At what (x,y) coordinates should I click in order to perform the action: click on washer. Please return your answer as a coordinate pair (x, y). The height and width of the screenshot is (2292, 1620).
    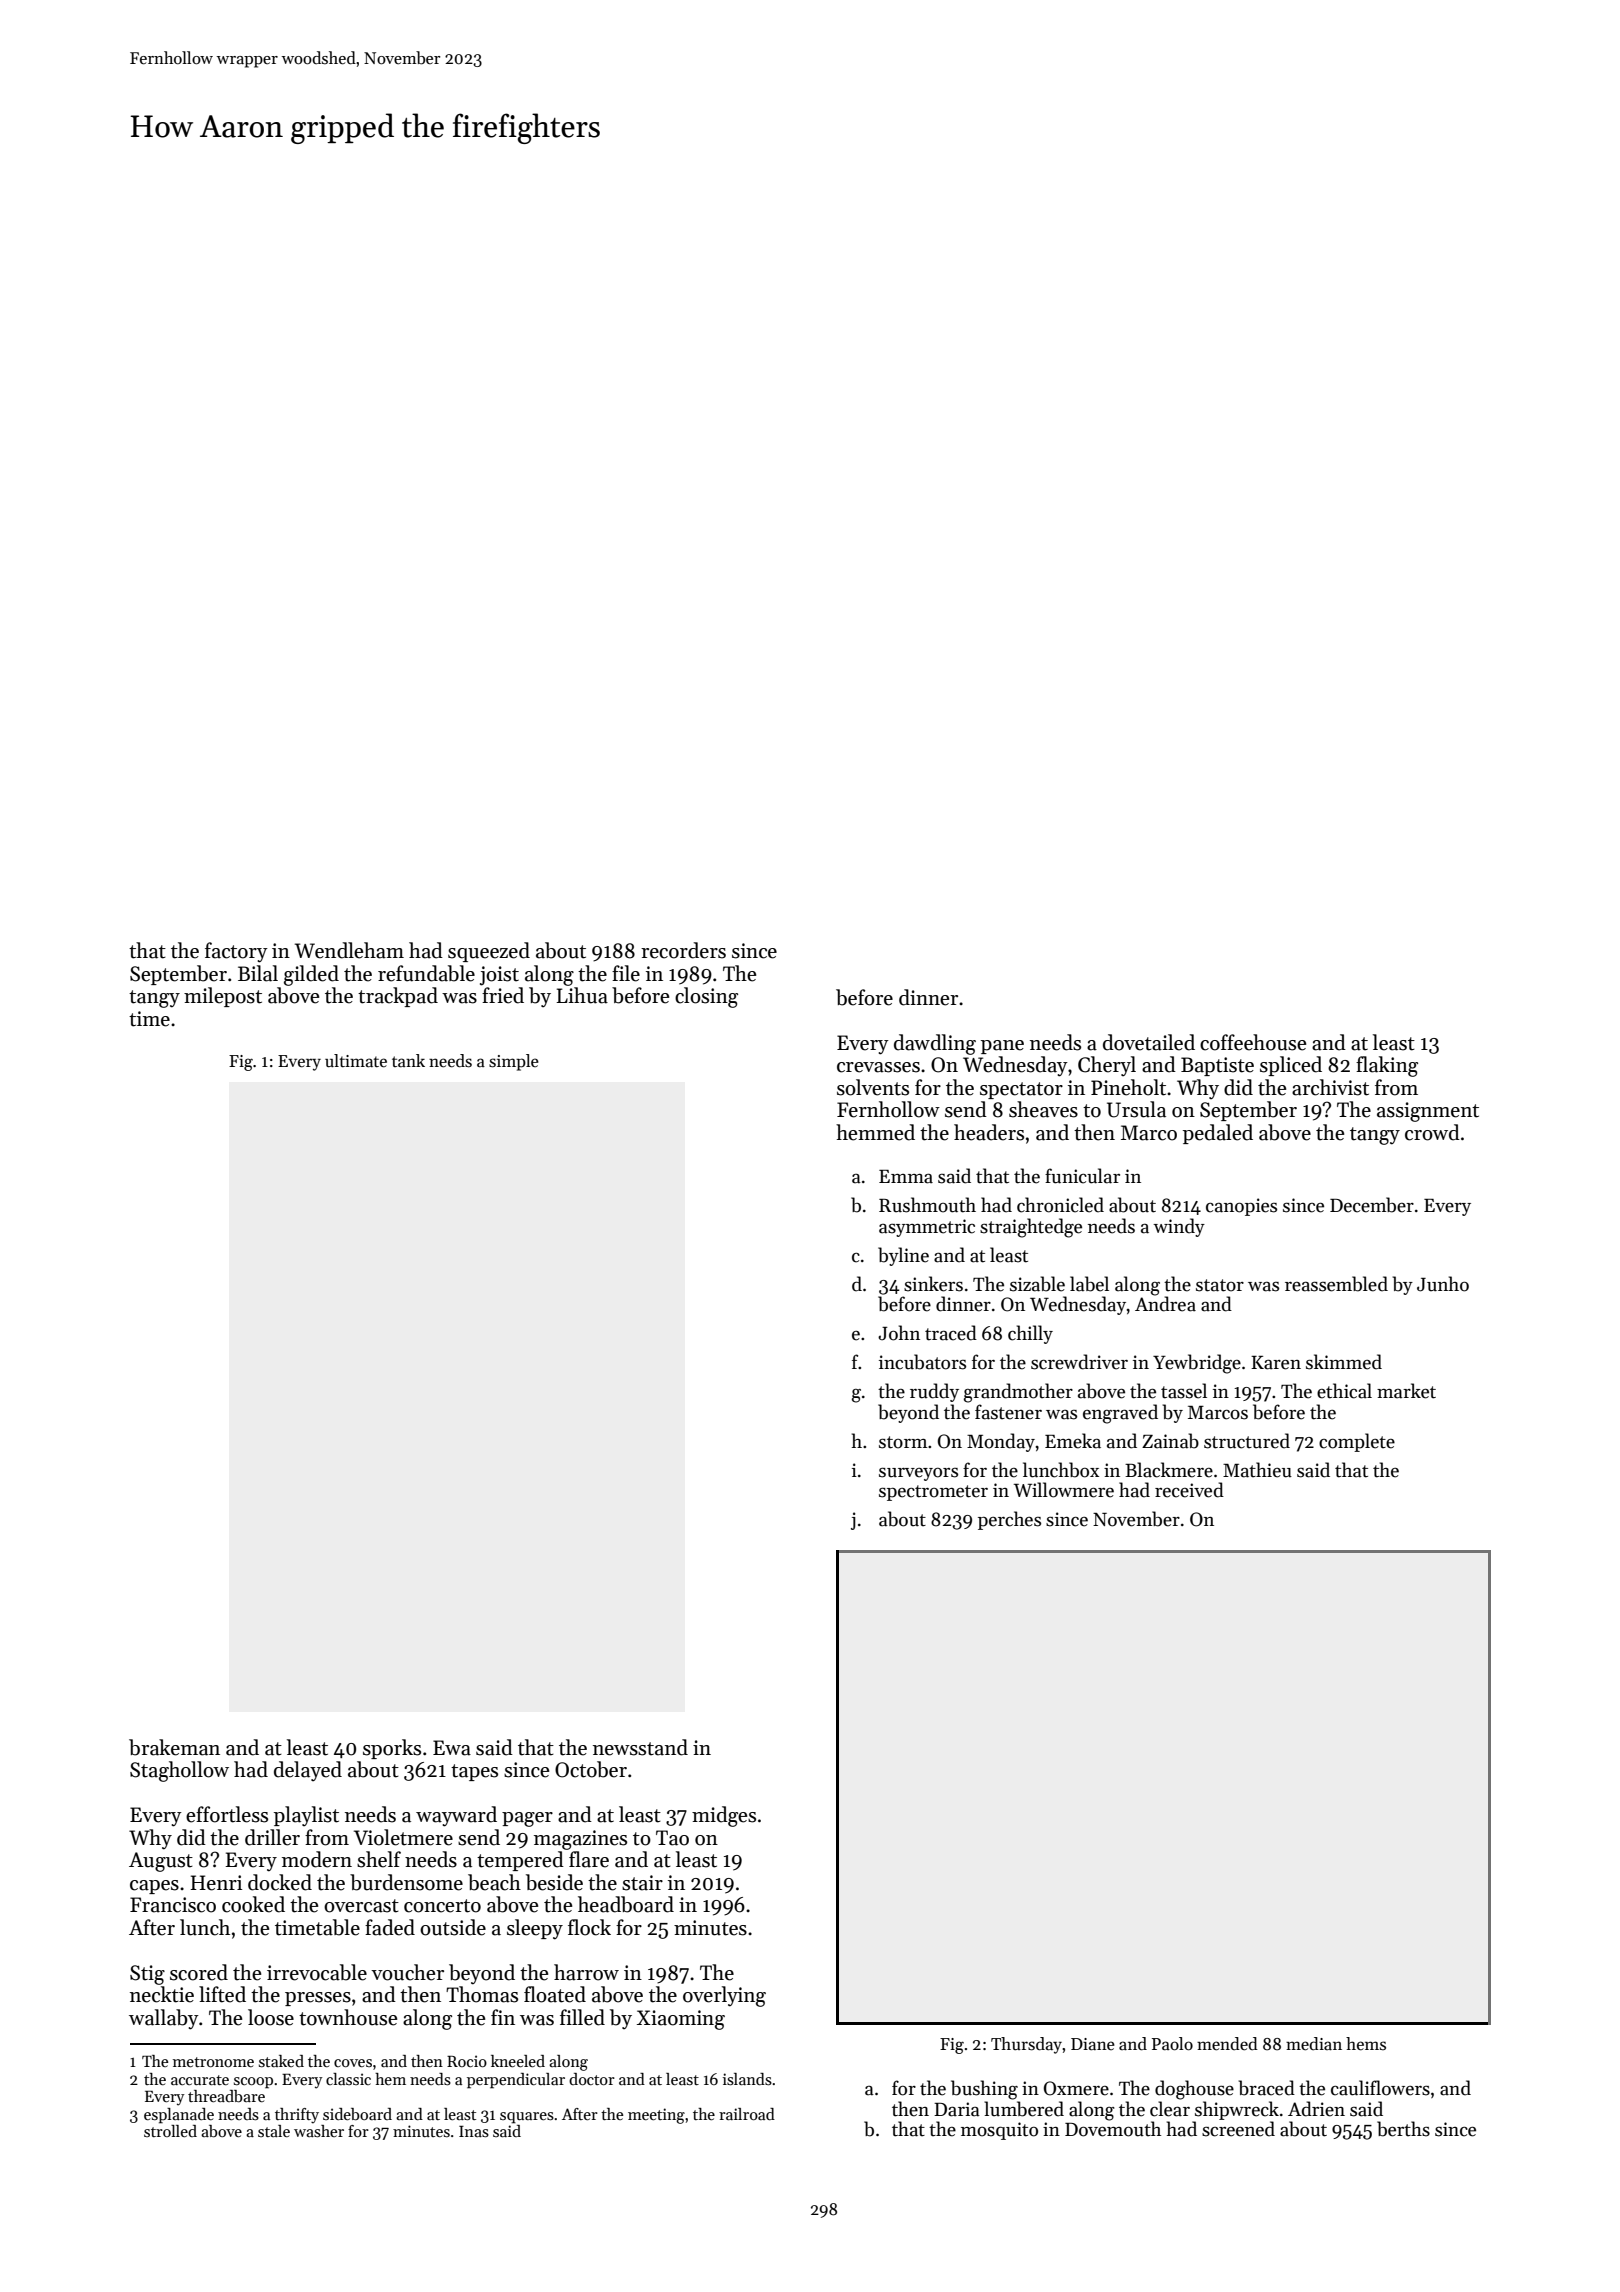
    Looking at the image, I should click on (319, 2131).
